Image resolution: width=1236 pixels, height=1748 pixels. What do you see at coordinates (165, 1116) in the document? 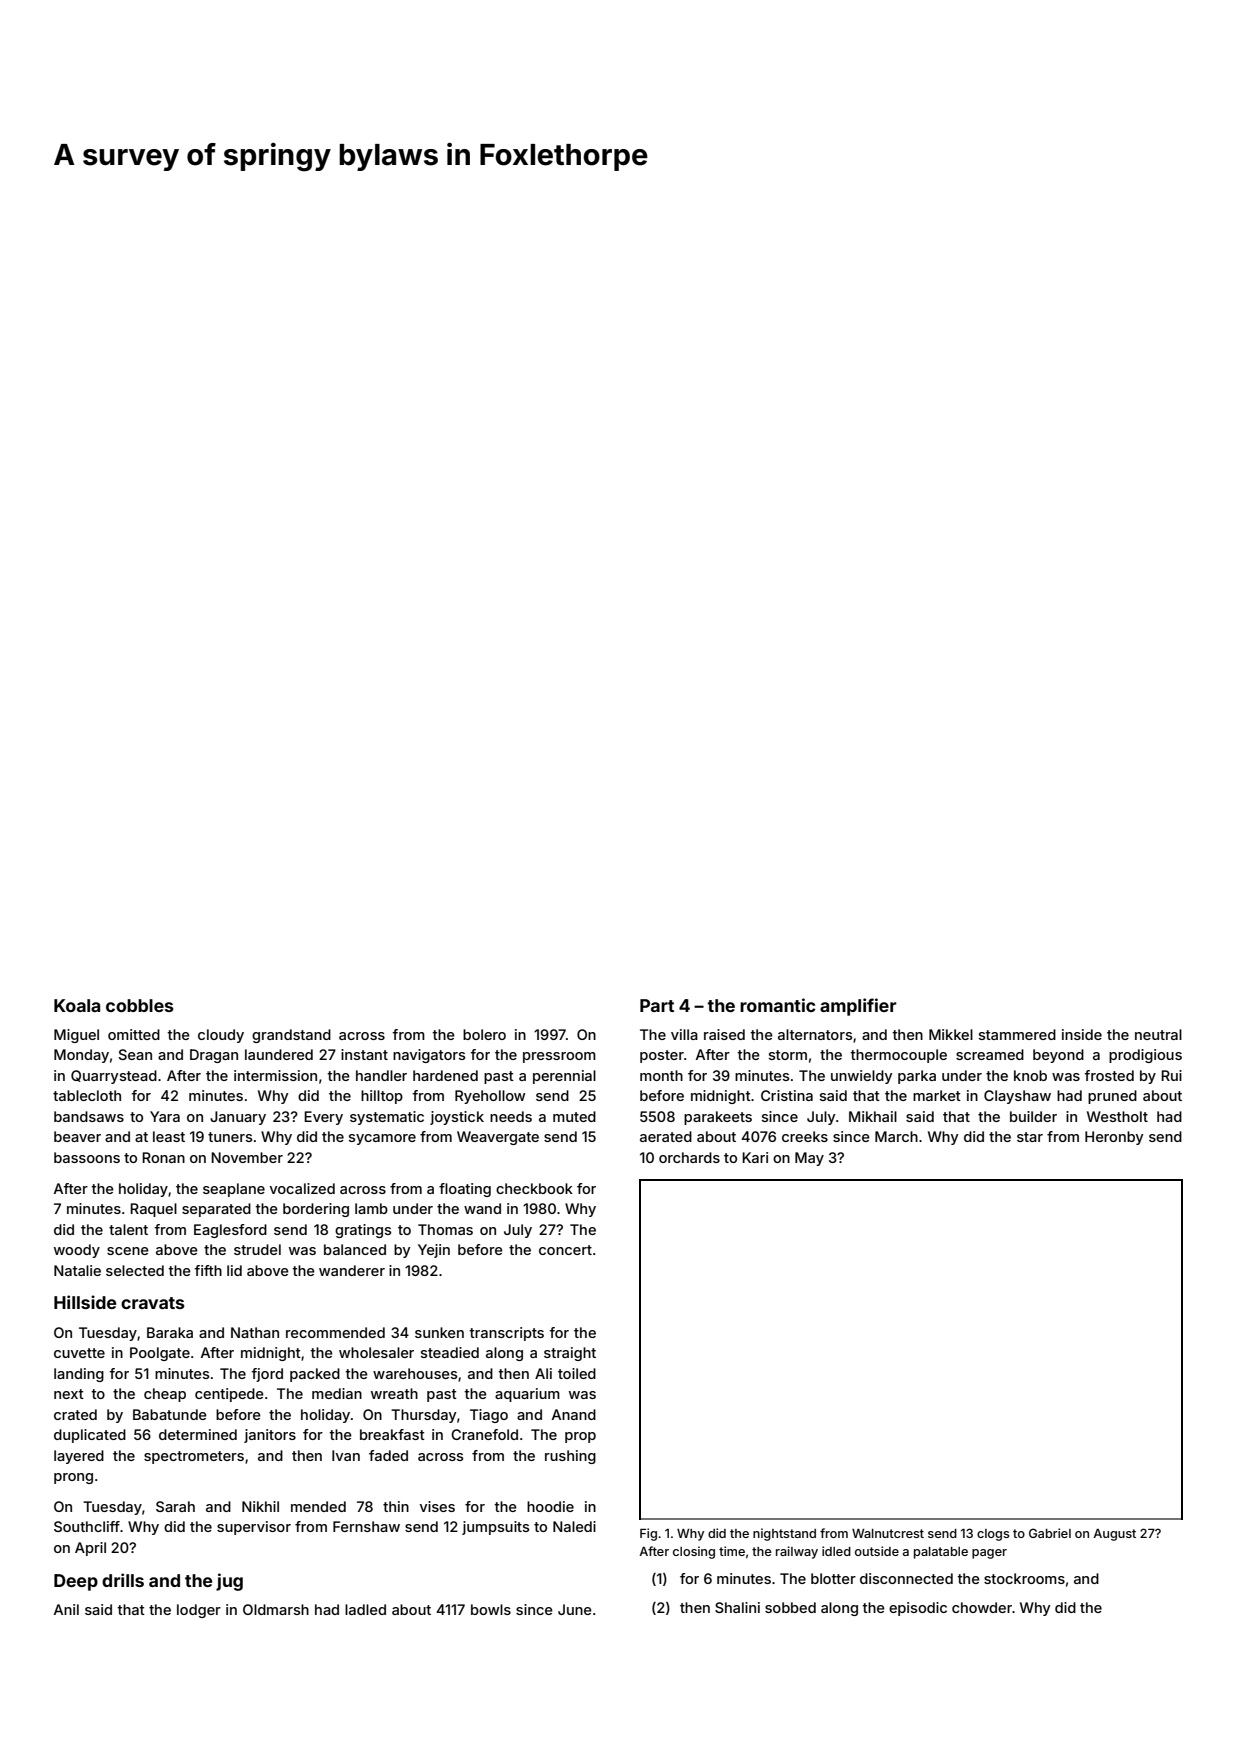
I see `Yara` at bounding box center [165, 1116].
